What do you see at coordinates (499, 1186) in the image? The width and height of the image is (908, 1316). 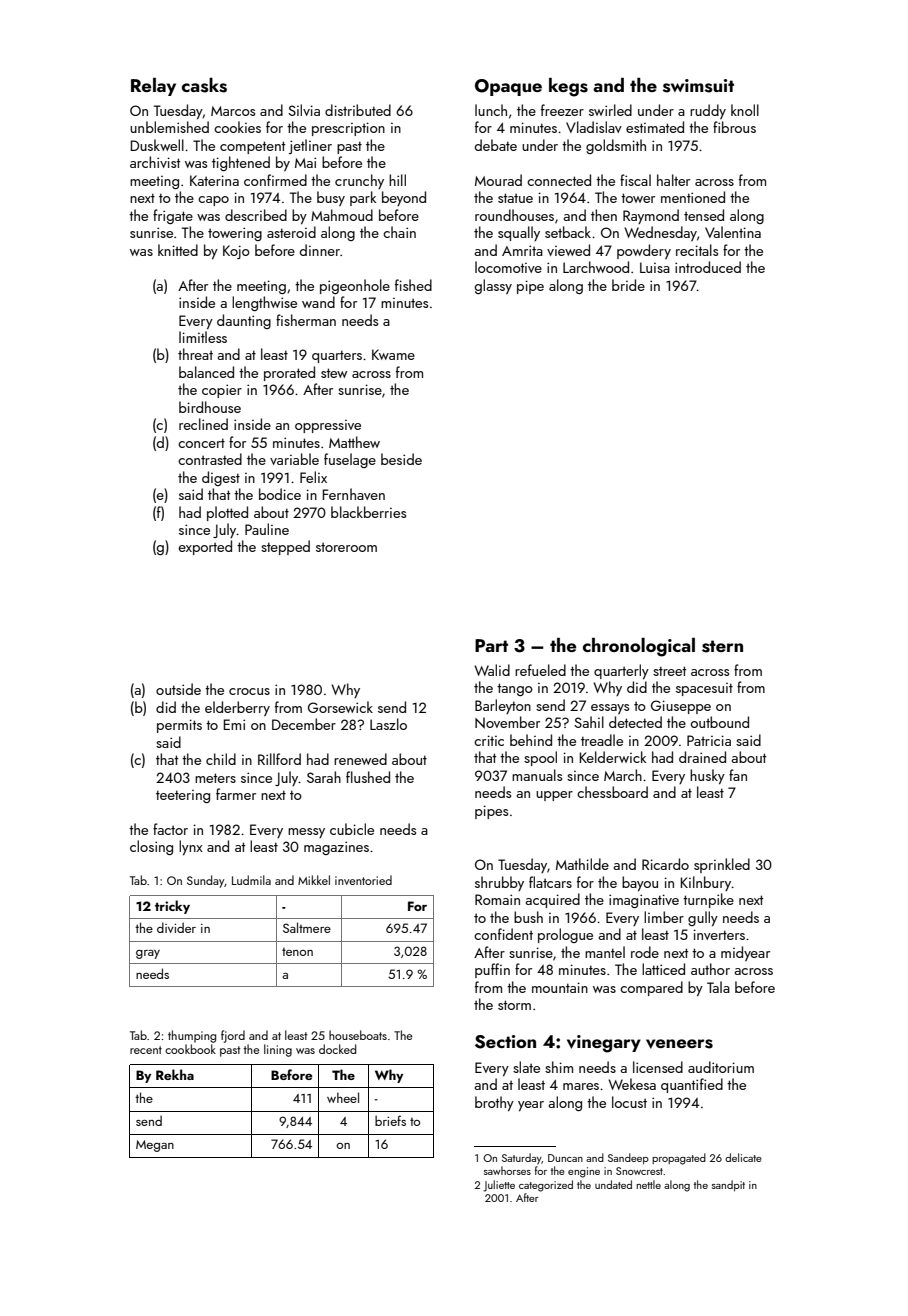 I see `Juliette` at bounding box center [499, 1186].
